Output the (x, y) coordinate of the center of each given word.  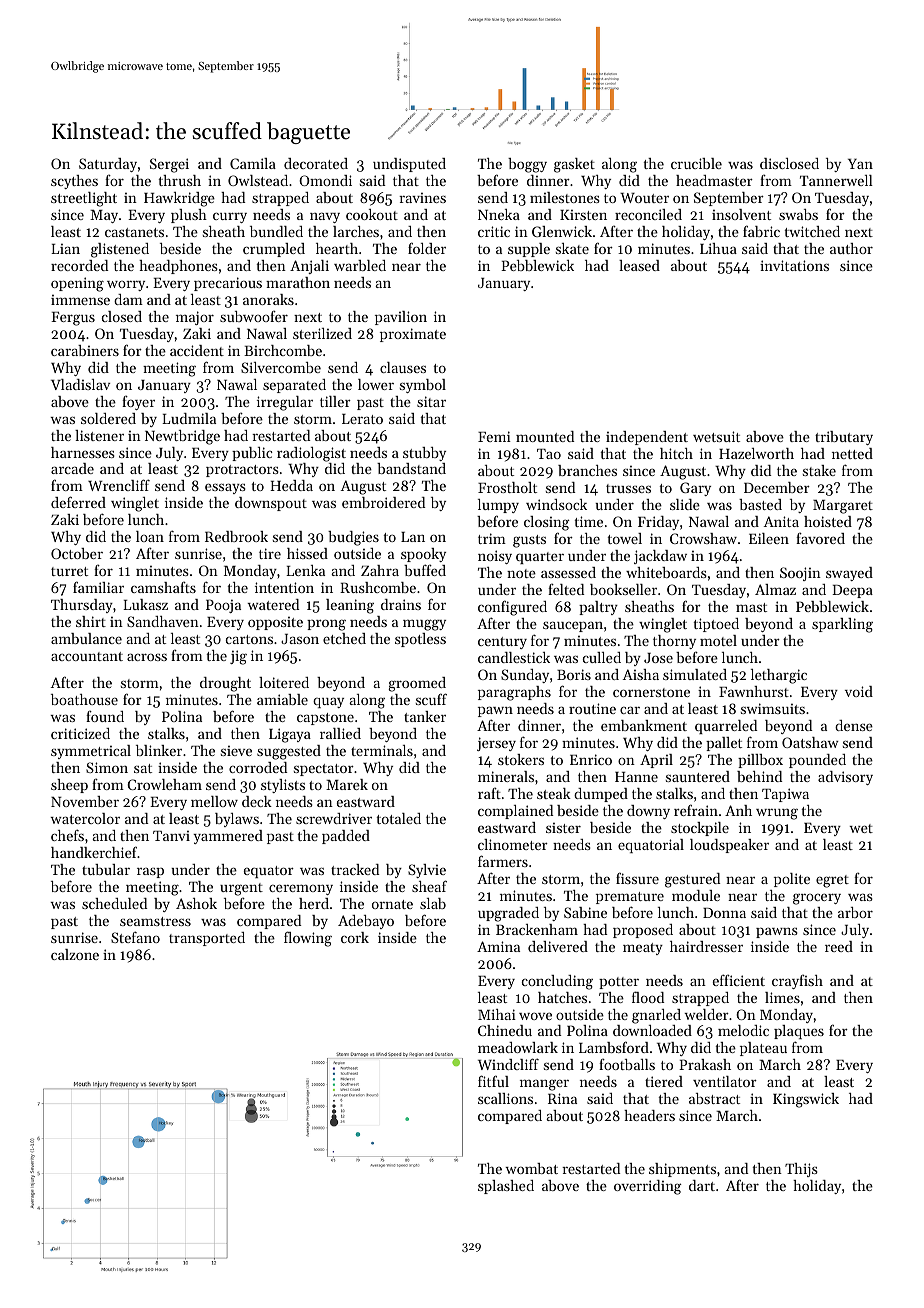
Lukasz (145, 604)
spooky (423, 555)
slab (433, 903)
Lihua (718, 248)
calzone (75, 954)
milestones (565, 197)
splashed (506, 1187)
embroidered (383, 502)
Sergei (169, 165)
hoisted (828, 521)
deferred (78, 502)
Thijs (801, 1170)
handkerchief (94, 852)
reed (839, 946)
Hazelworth (756, 453)
